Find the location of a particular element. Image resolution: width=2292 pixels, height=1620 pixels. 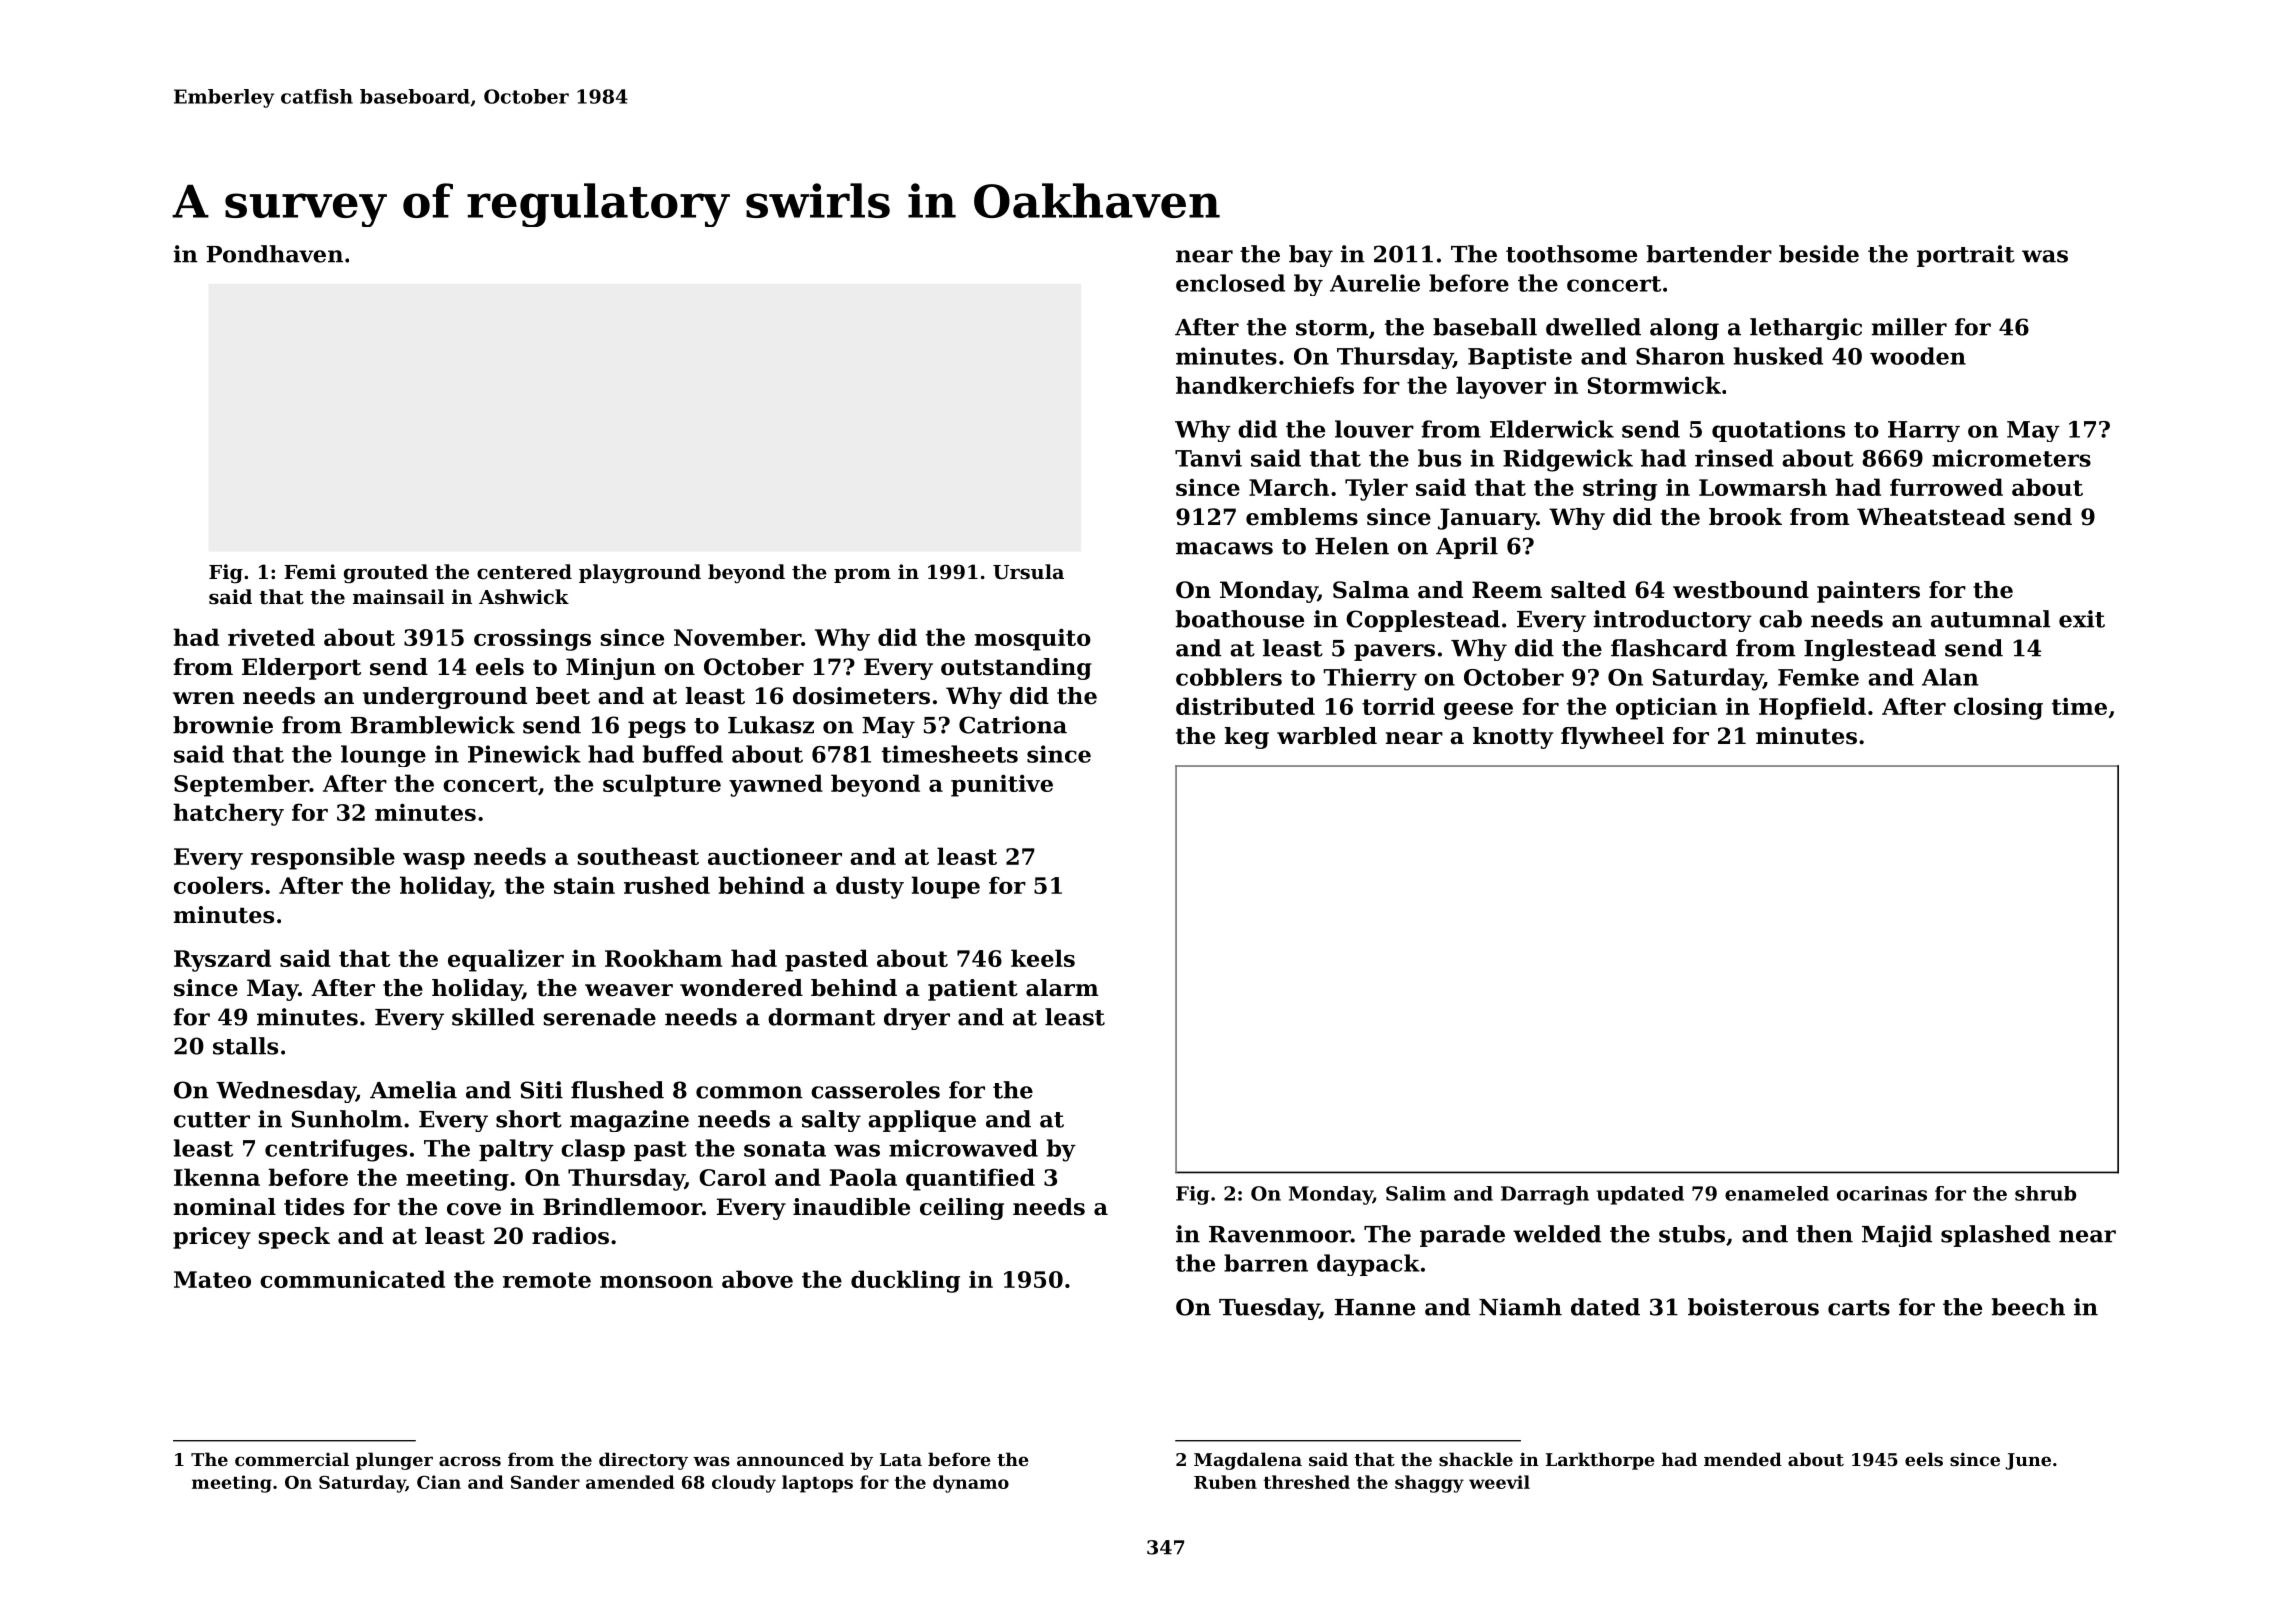

Pondhaven is located at coordinates (275, 254).
